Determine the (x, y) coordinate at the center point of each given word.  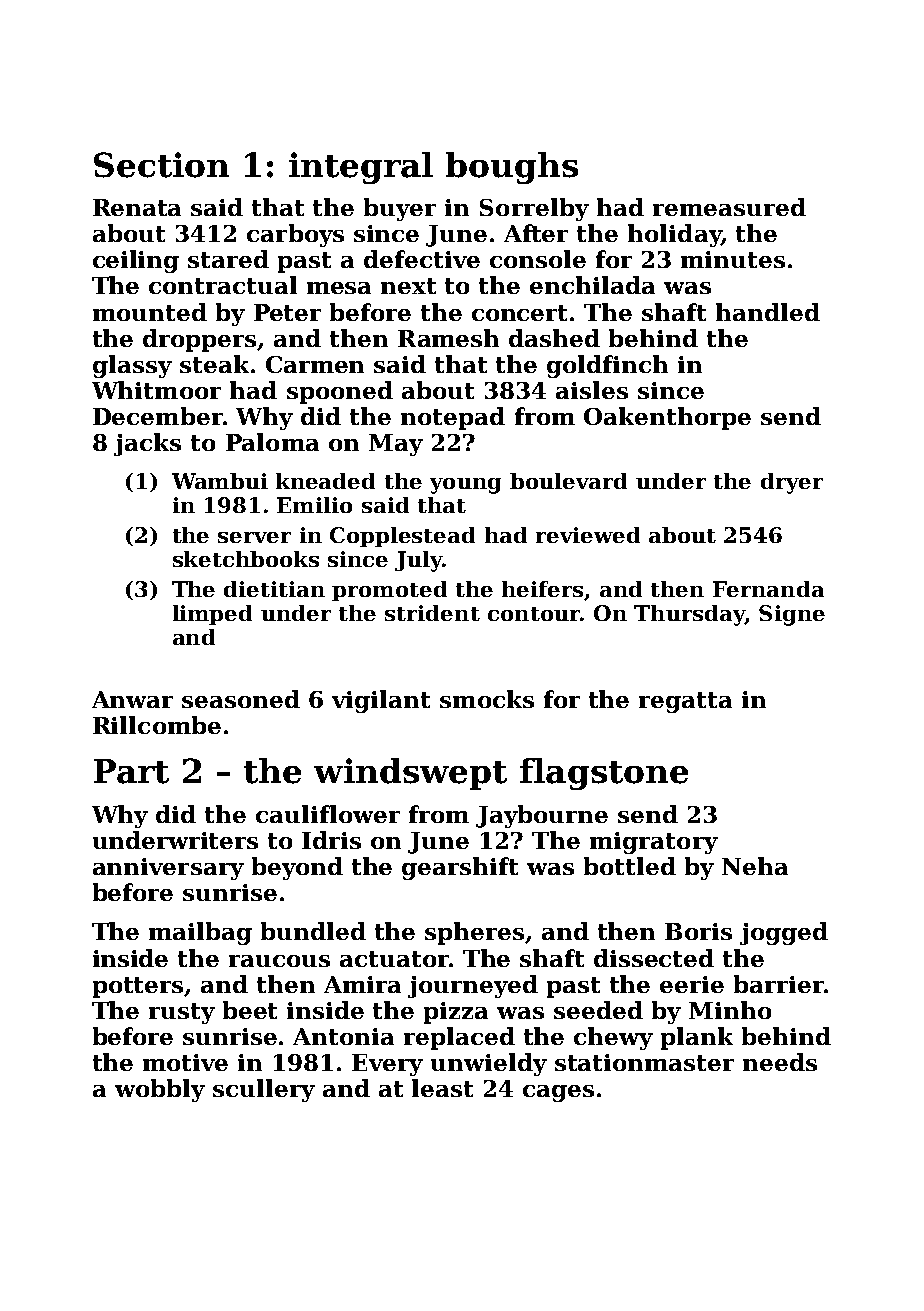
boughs (512, 168)
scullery (264, 1090)
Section (161, 165)
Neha (755, 866)
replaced (459, 1038)
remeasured (729, 207)
